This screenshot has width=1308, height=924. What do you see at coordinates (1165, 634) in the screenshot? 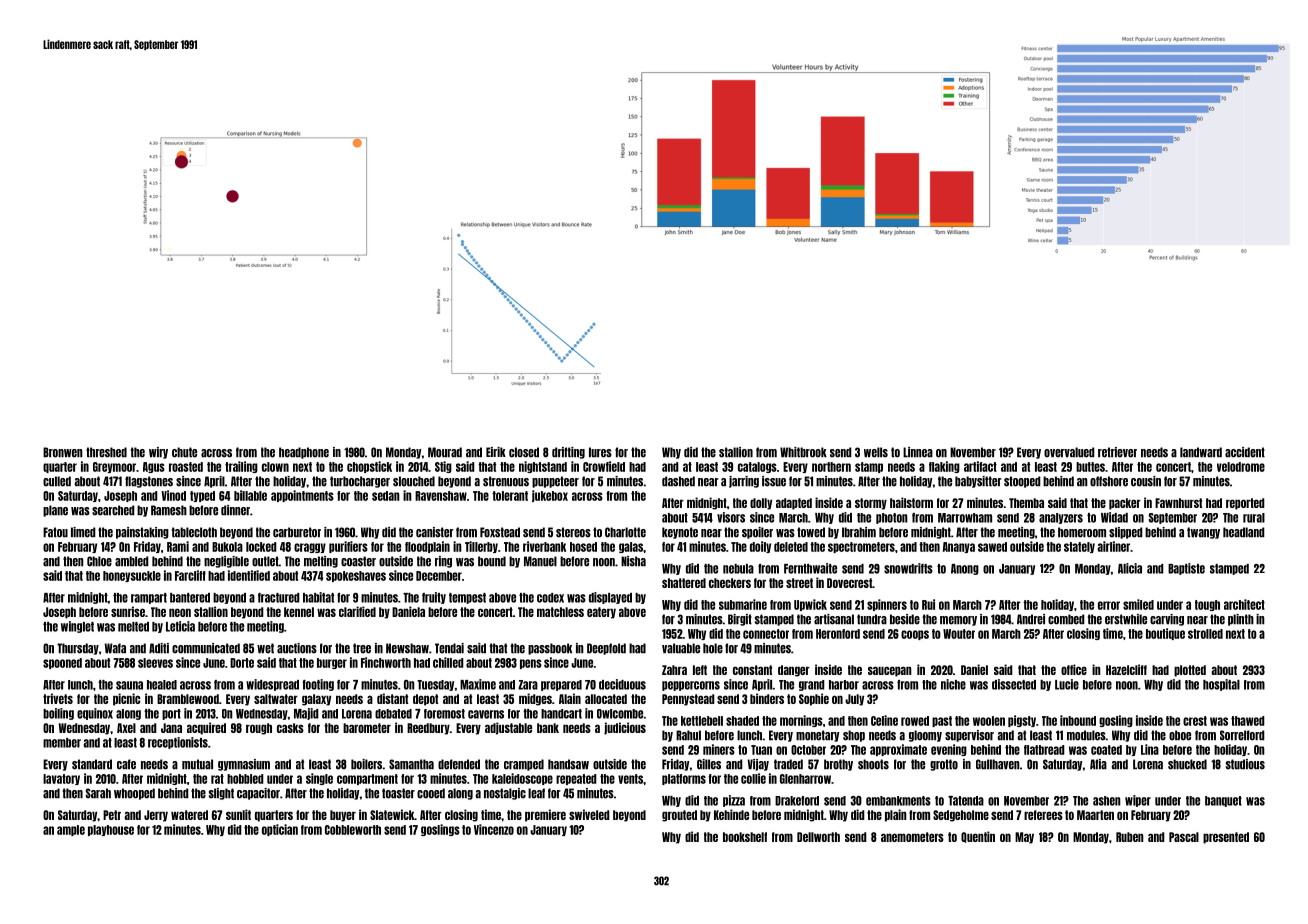
I see `boutique` at bounding box center [1165, 634].
